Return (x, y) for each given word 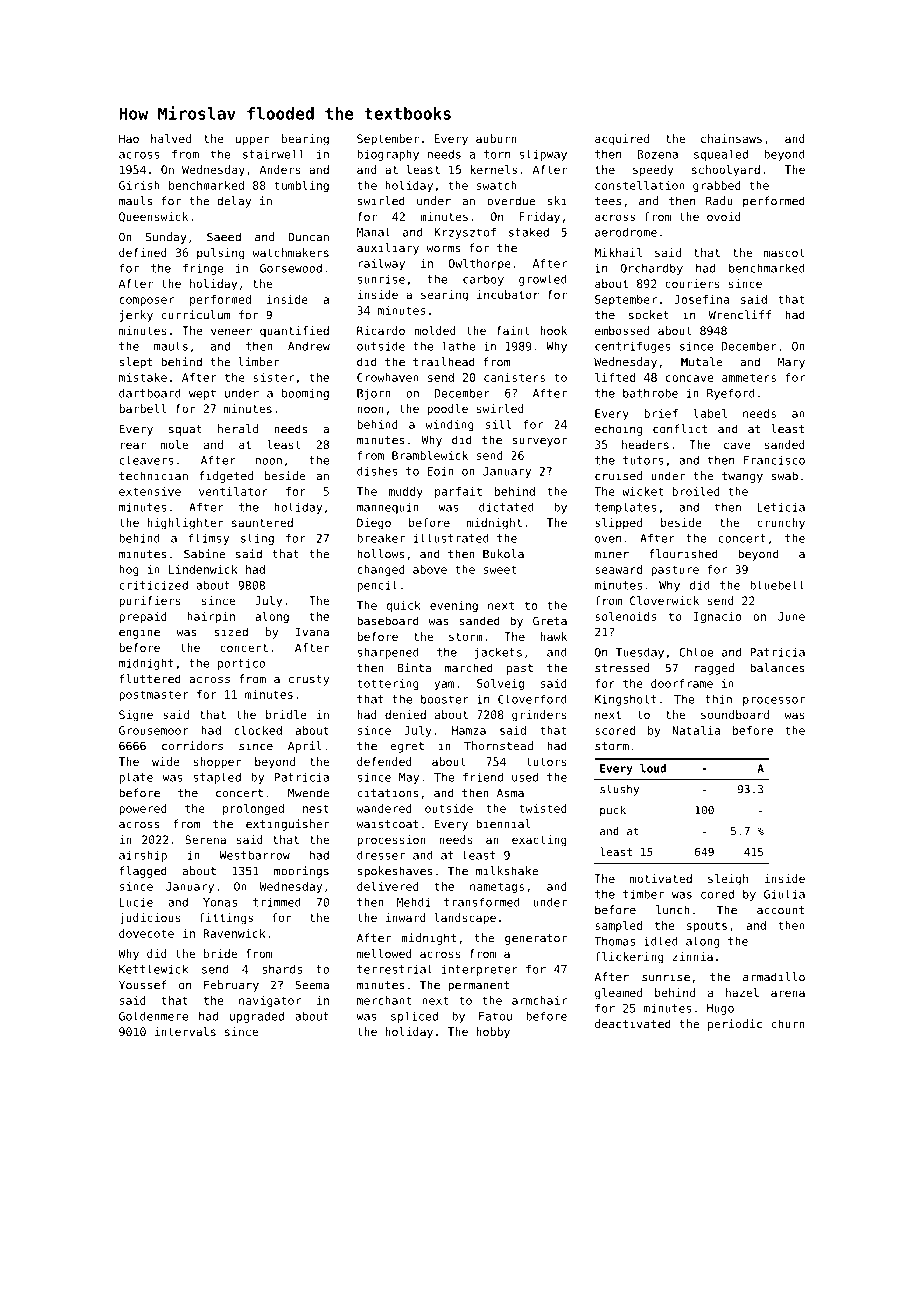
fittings (226, 919)
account (780, 910)
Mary (791, 363)
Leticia (781, 507)
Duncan (308, 237)
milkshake (507, 871)
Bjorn (374, 394)
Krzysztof (465, 233)
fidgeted (226, 477)
